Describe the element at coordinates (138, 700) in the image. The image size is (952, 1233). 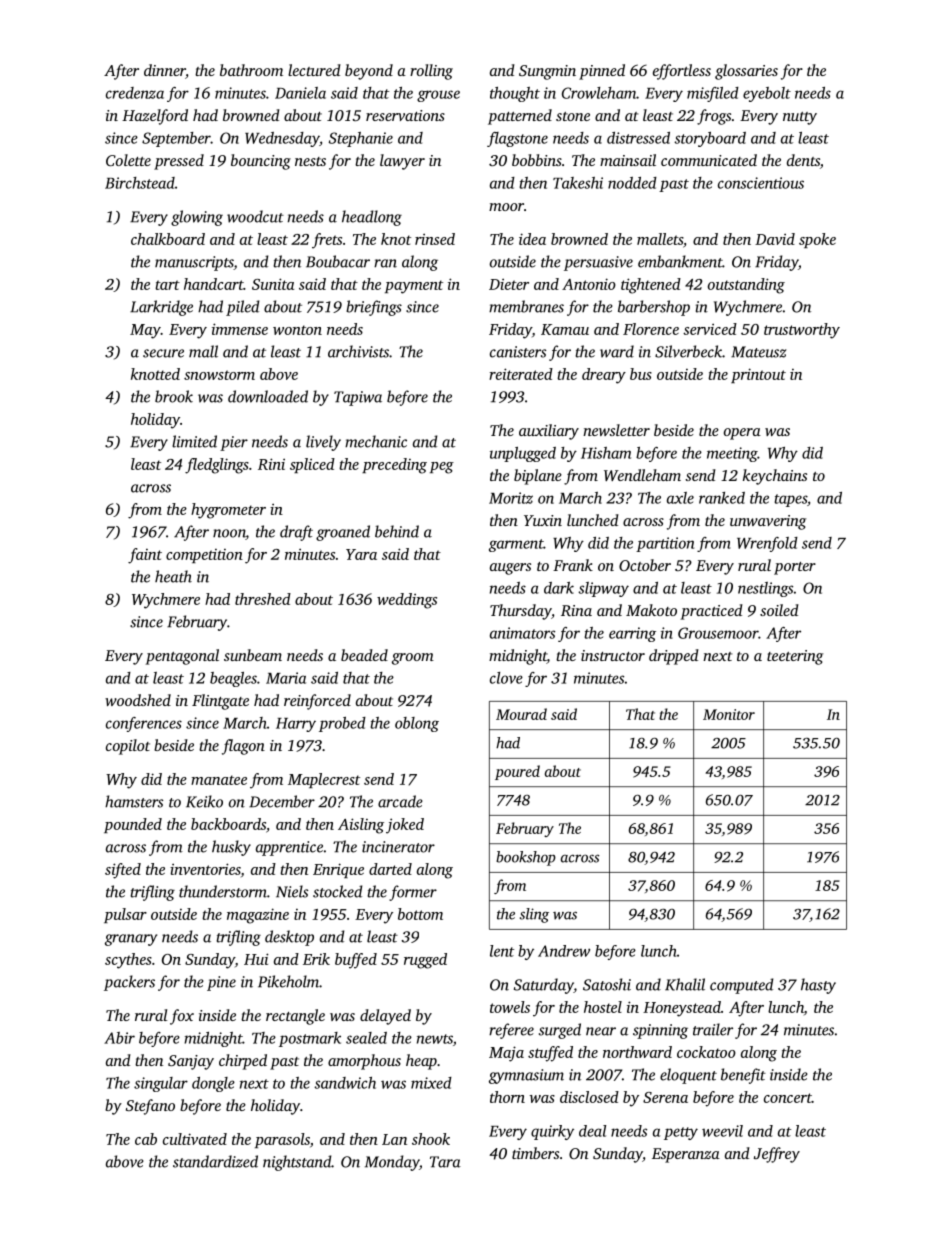
I see `woodshed` at that location.
